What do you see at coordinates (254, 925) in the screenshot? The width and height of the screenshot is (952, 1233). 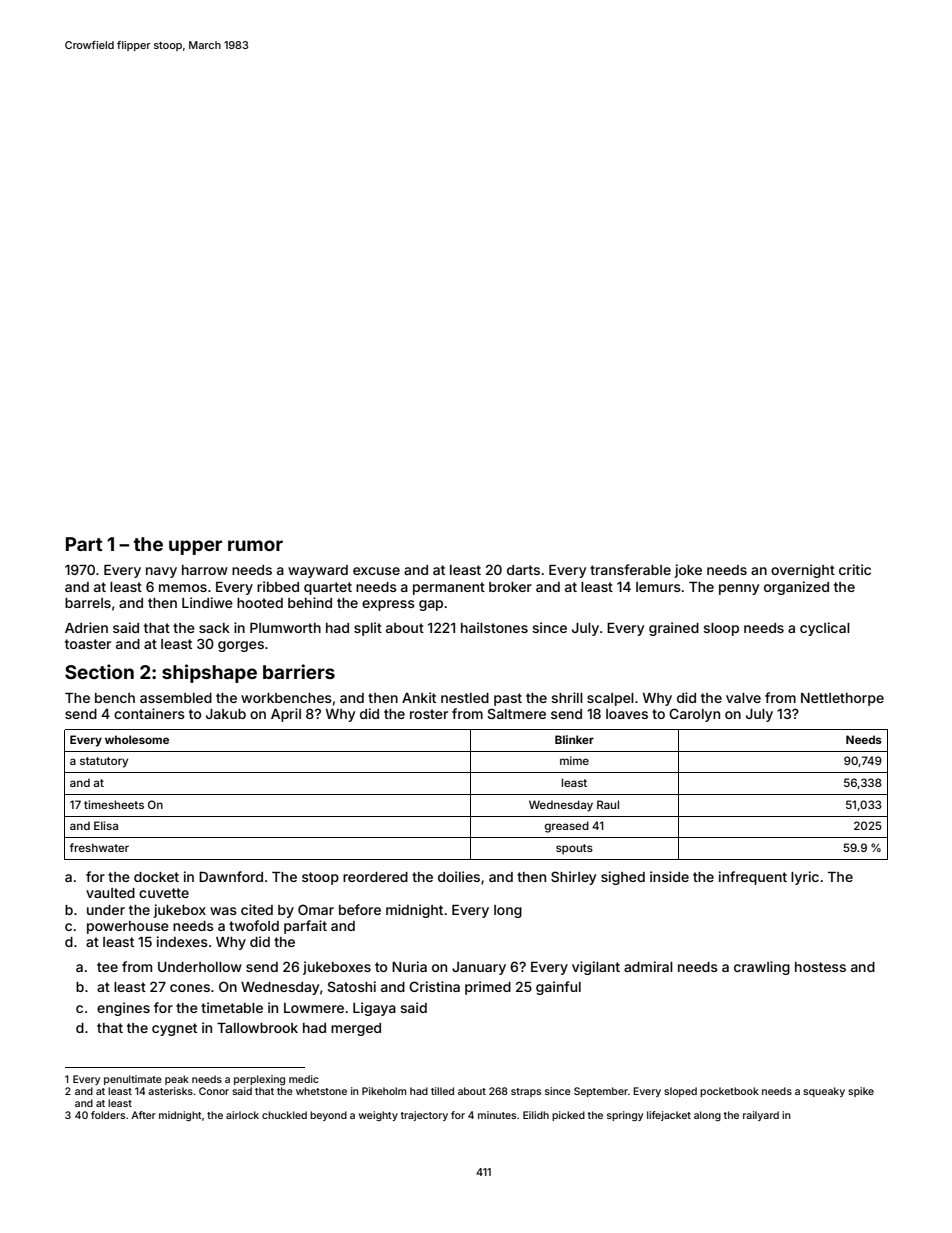 I see `twofold` at bounding box center [254, 925].
